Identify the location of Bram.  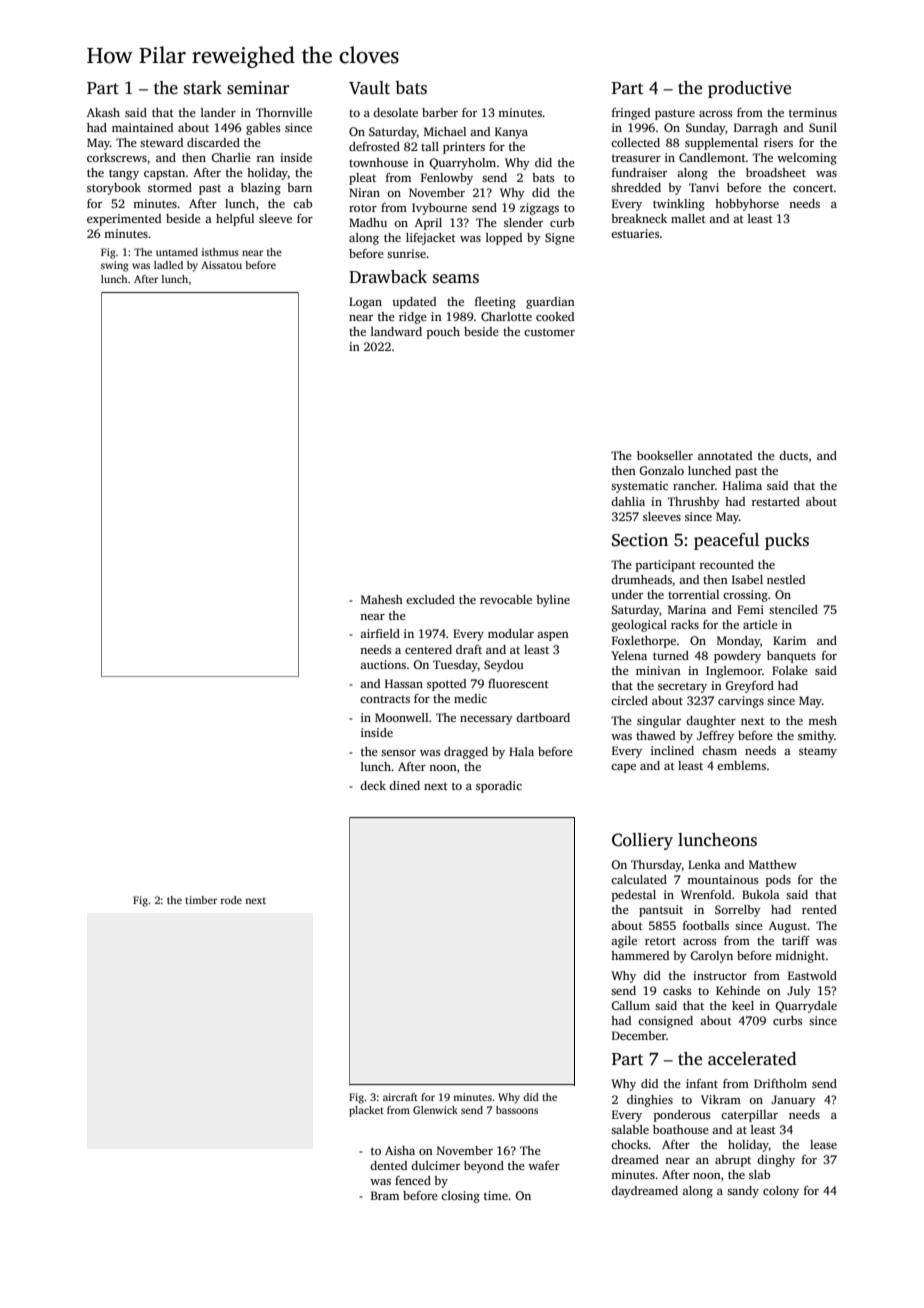
(385, 1195).
